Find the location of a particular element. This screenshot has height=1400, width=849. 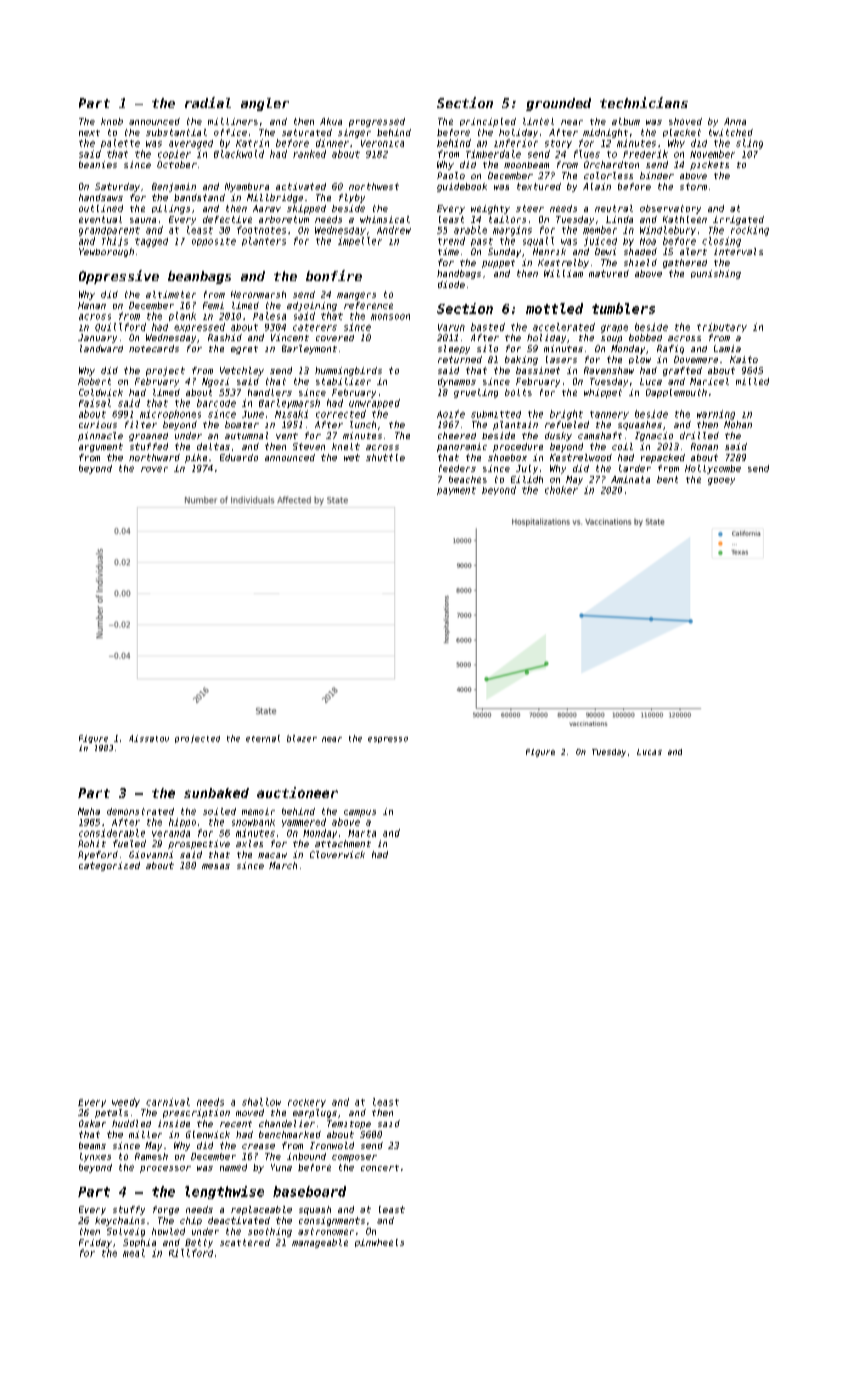

Andrew is located at coordinates (394, 230).
